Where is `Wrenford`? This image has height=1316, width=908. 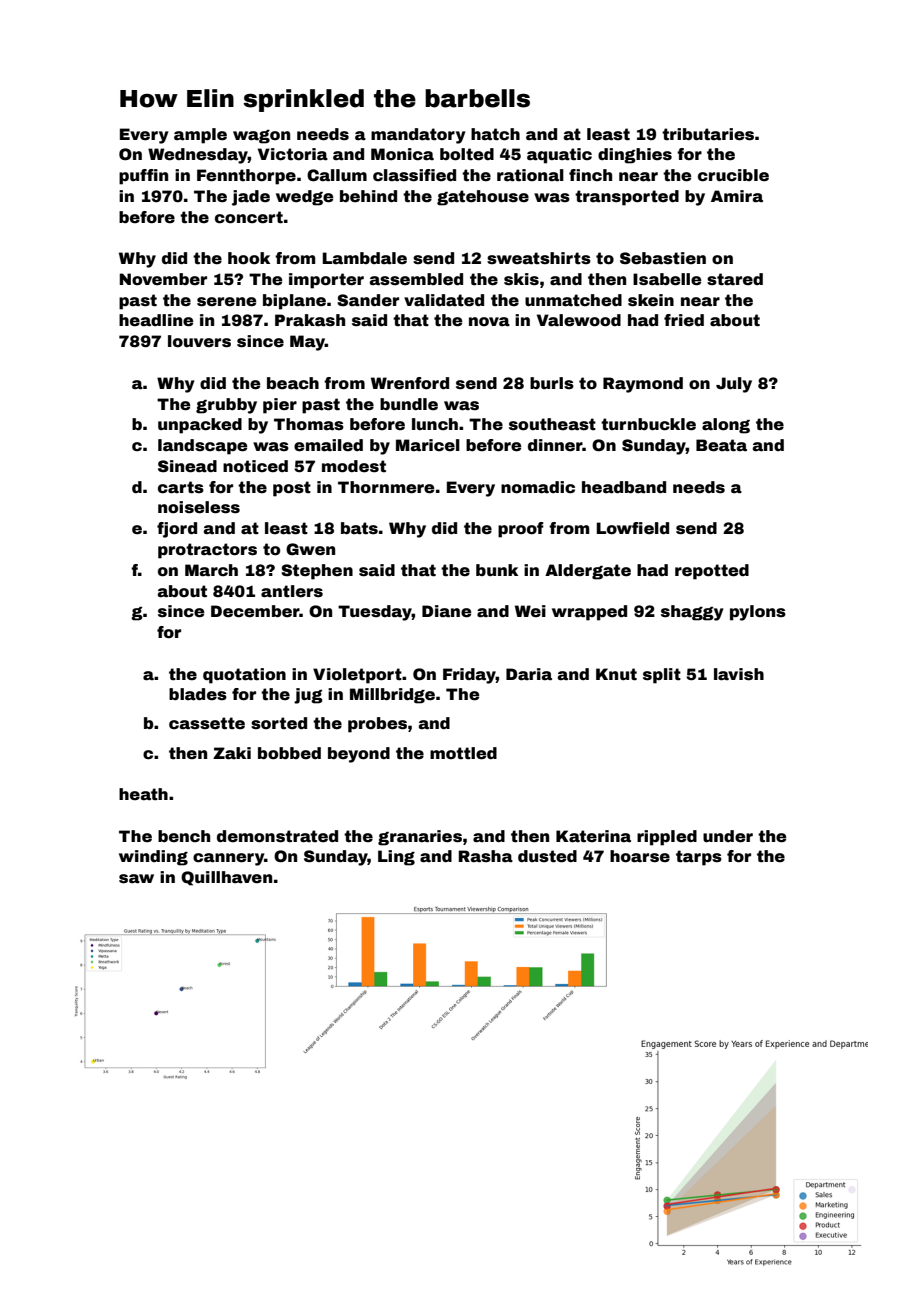
Wrenford is located at coordinates (410, 383).
